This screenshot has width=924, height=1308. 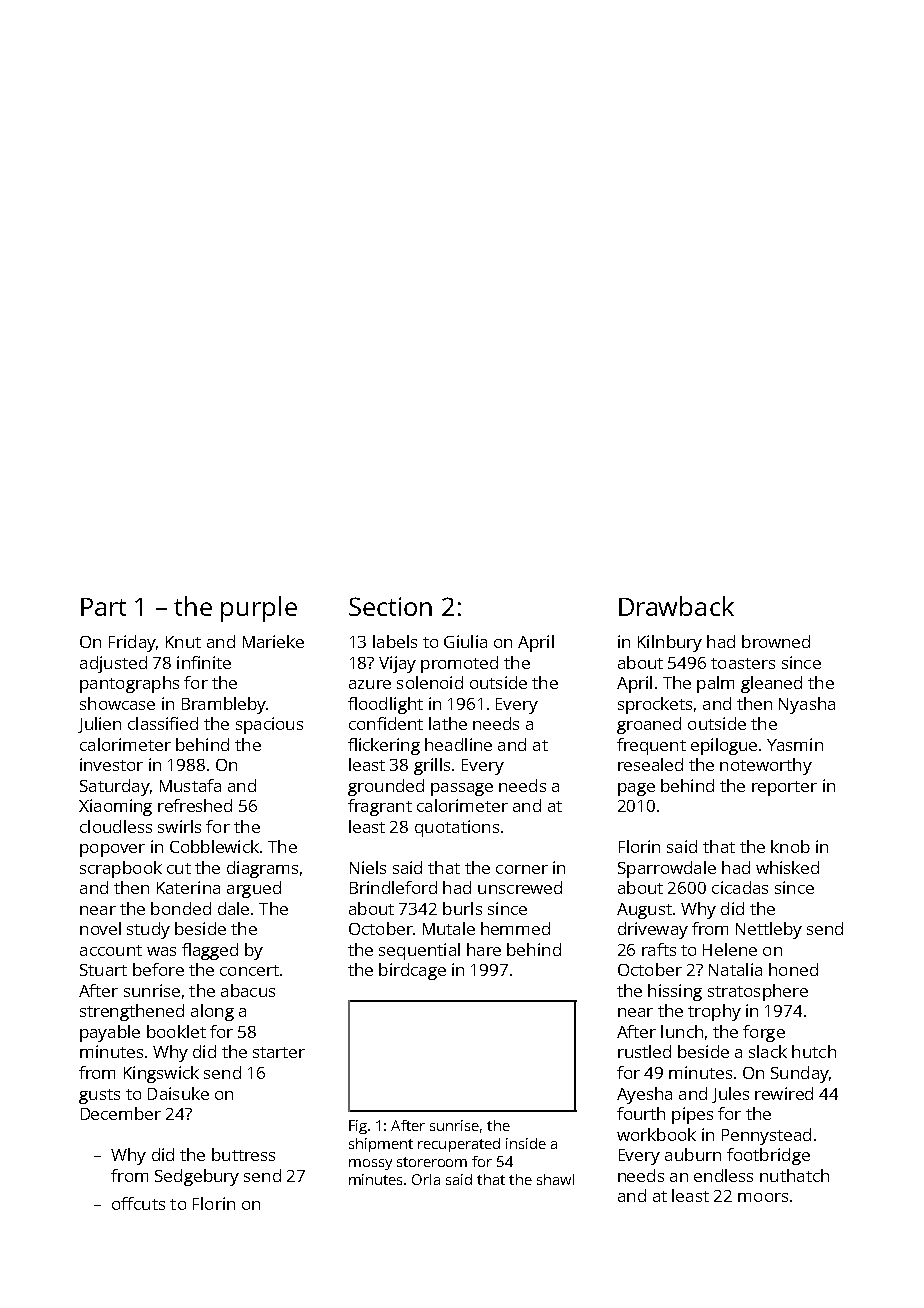 What do you see at coordinates (390, 606) in the screenshot?
I see `Section` at bounding box center [390, 606].
